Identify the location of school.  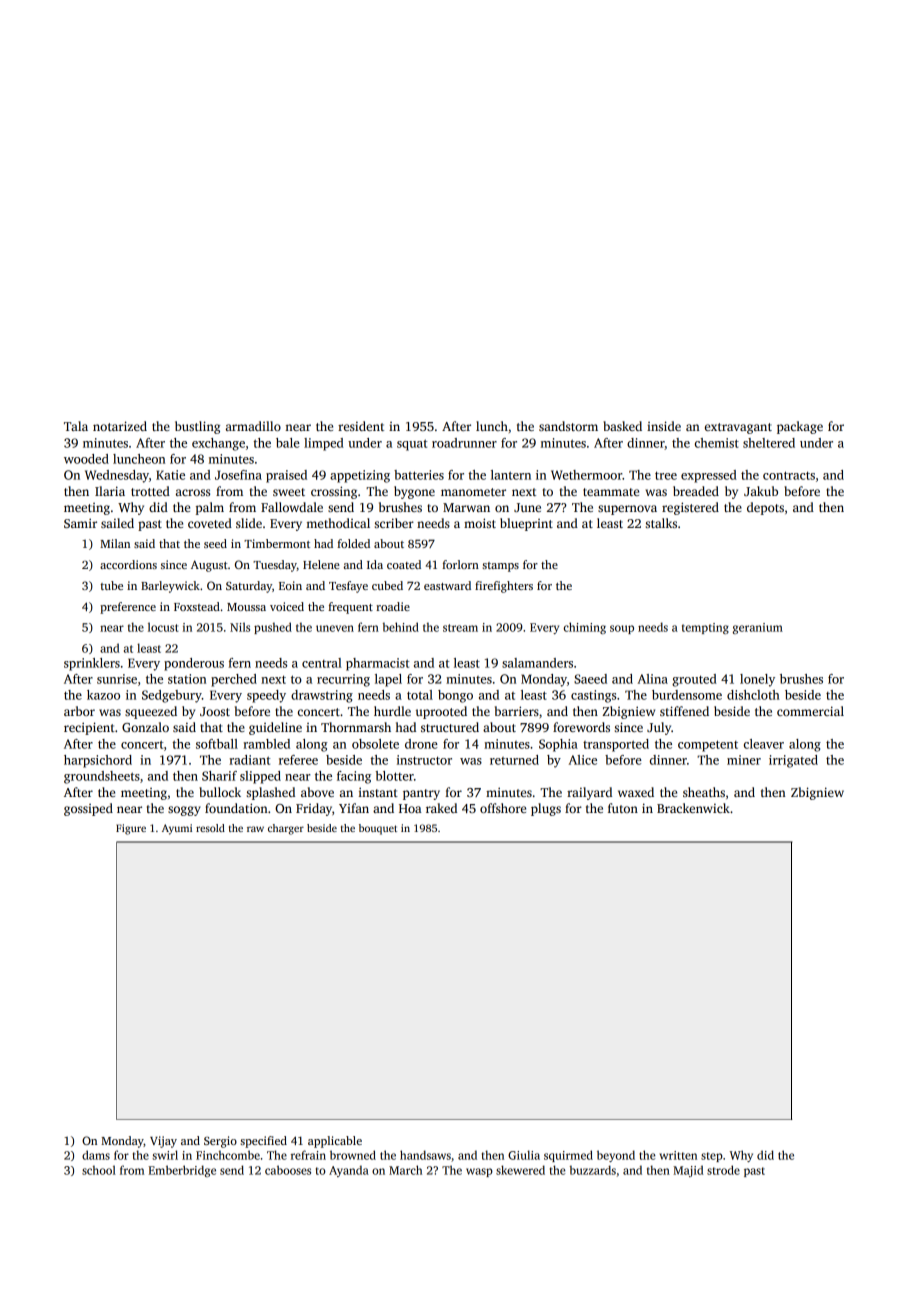
(99, 1170).
